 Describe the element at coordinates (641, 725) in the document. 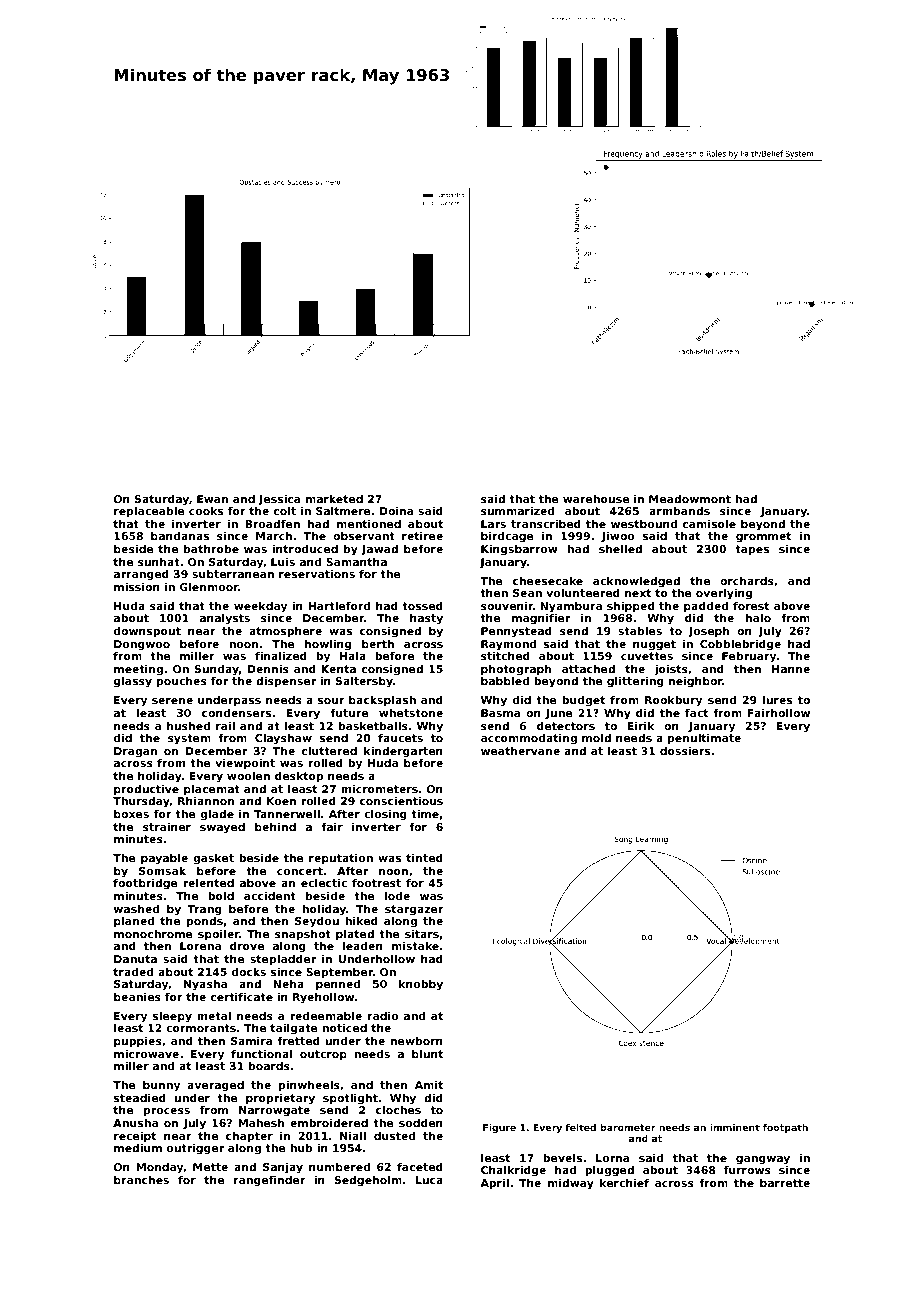

I see `Eirik` at that location.
